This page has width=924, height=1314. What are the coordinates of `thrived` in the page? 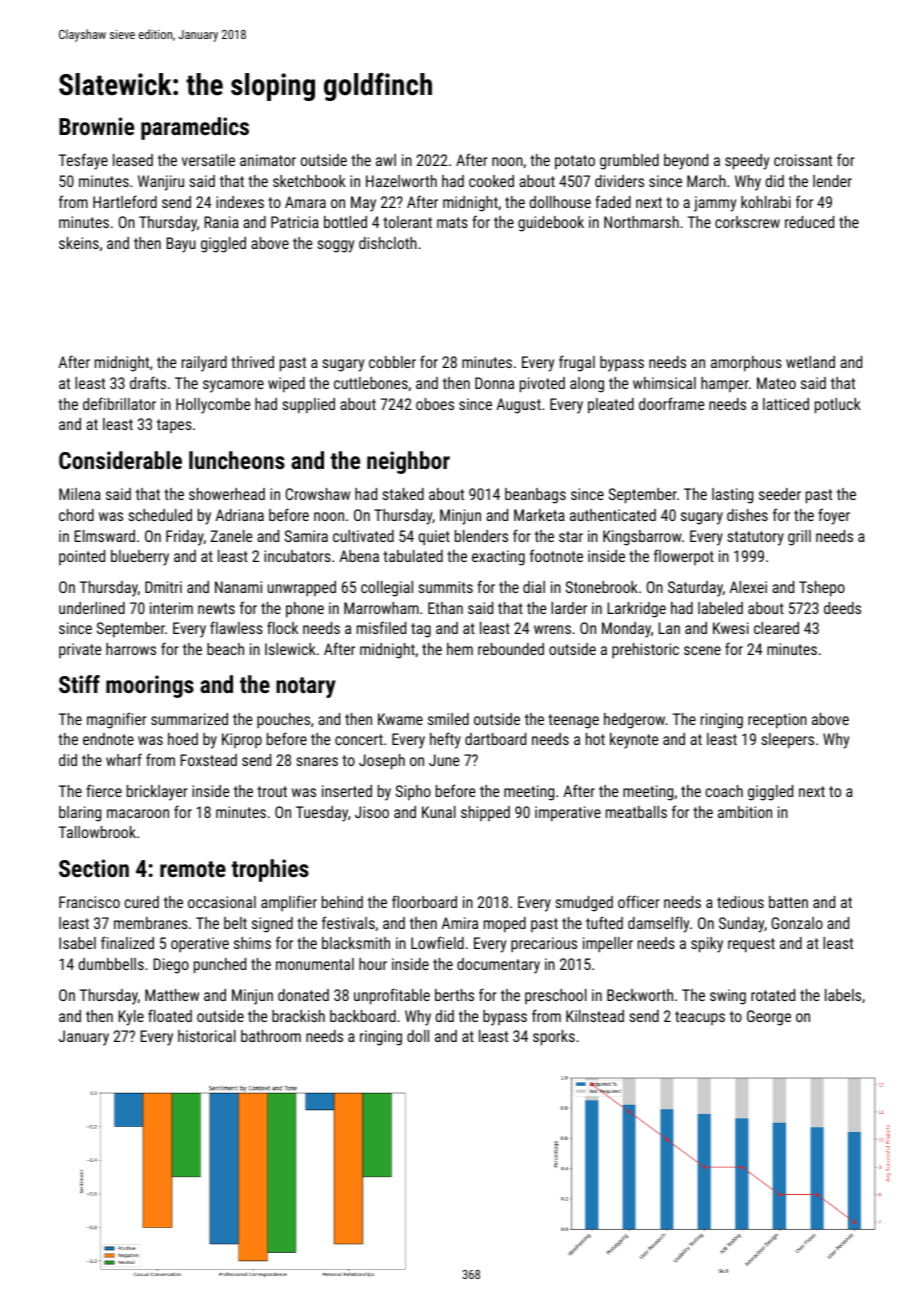 It's located at (252, 362).
